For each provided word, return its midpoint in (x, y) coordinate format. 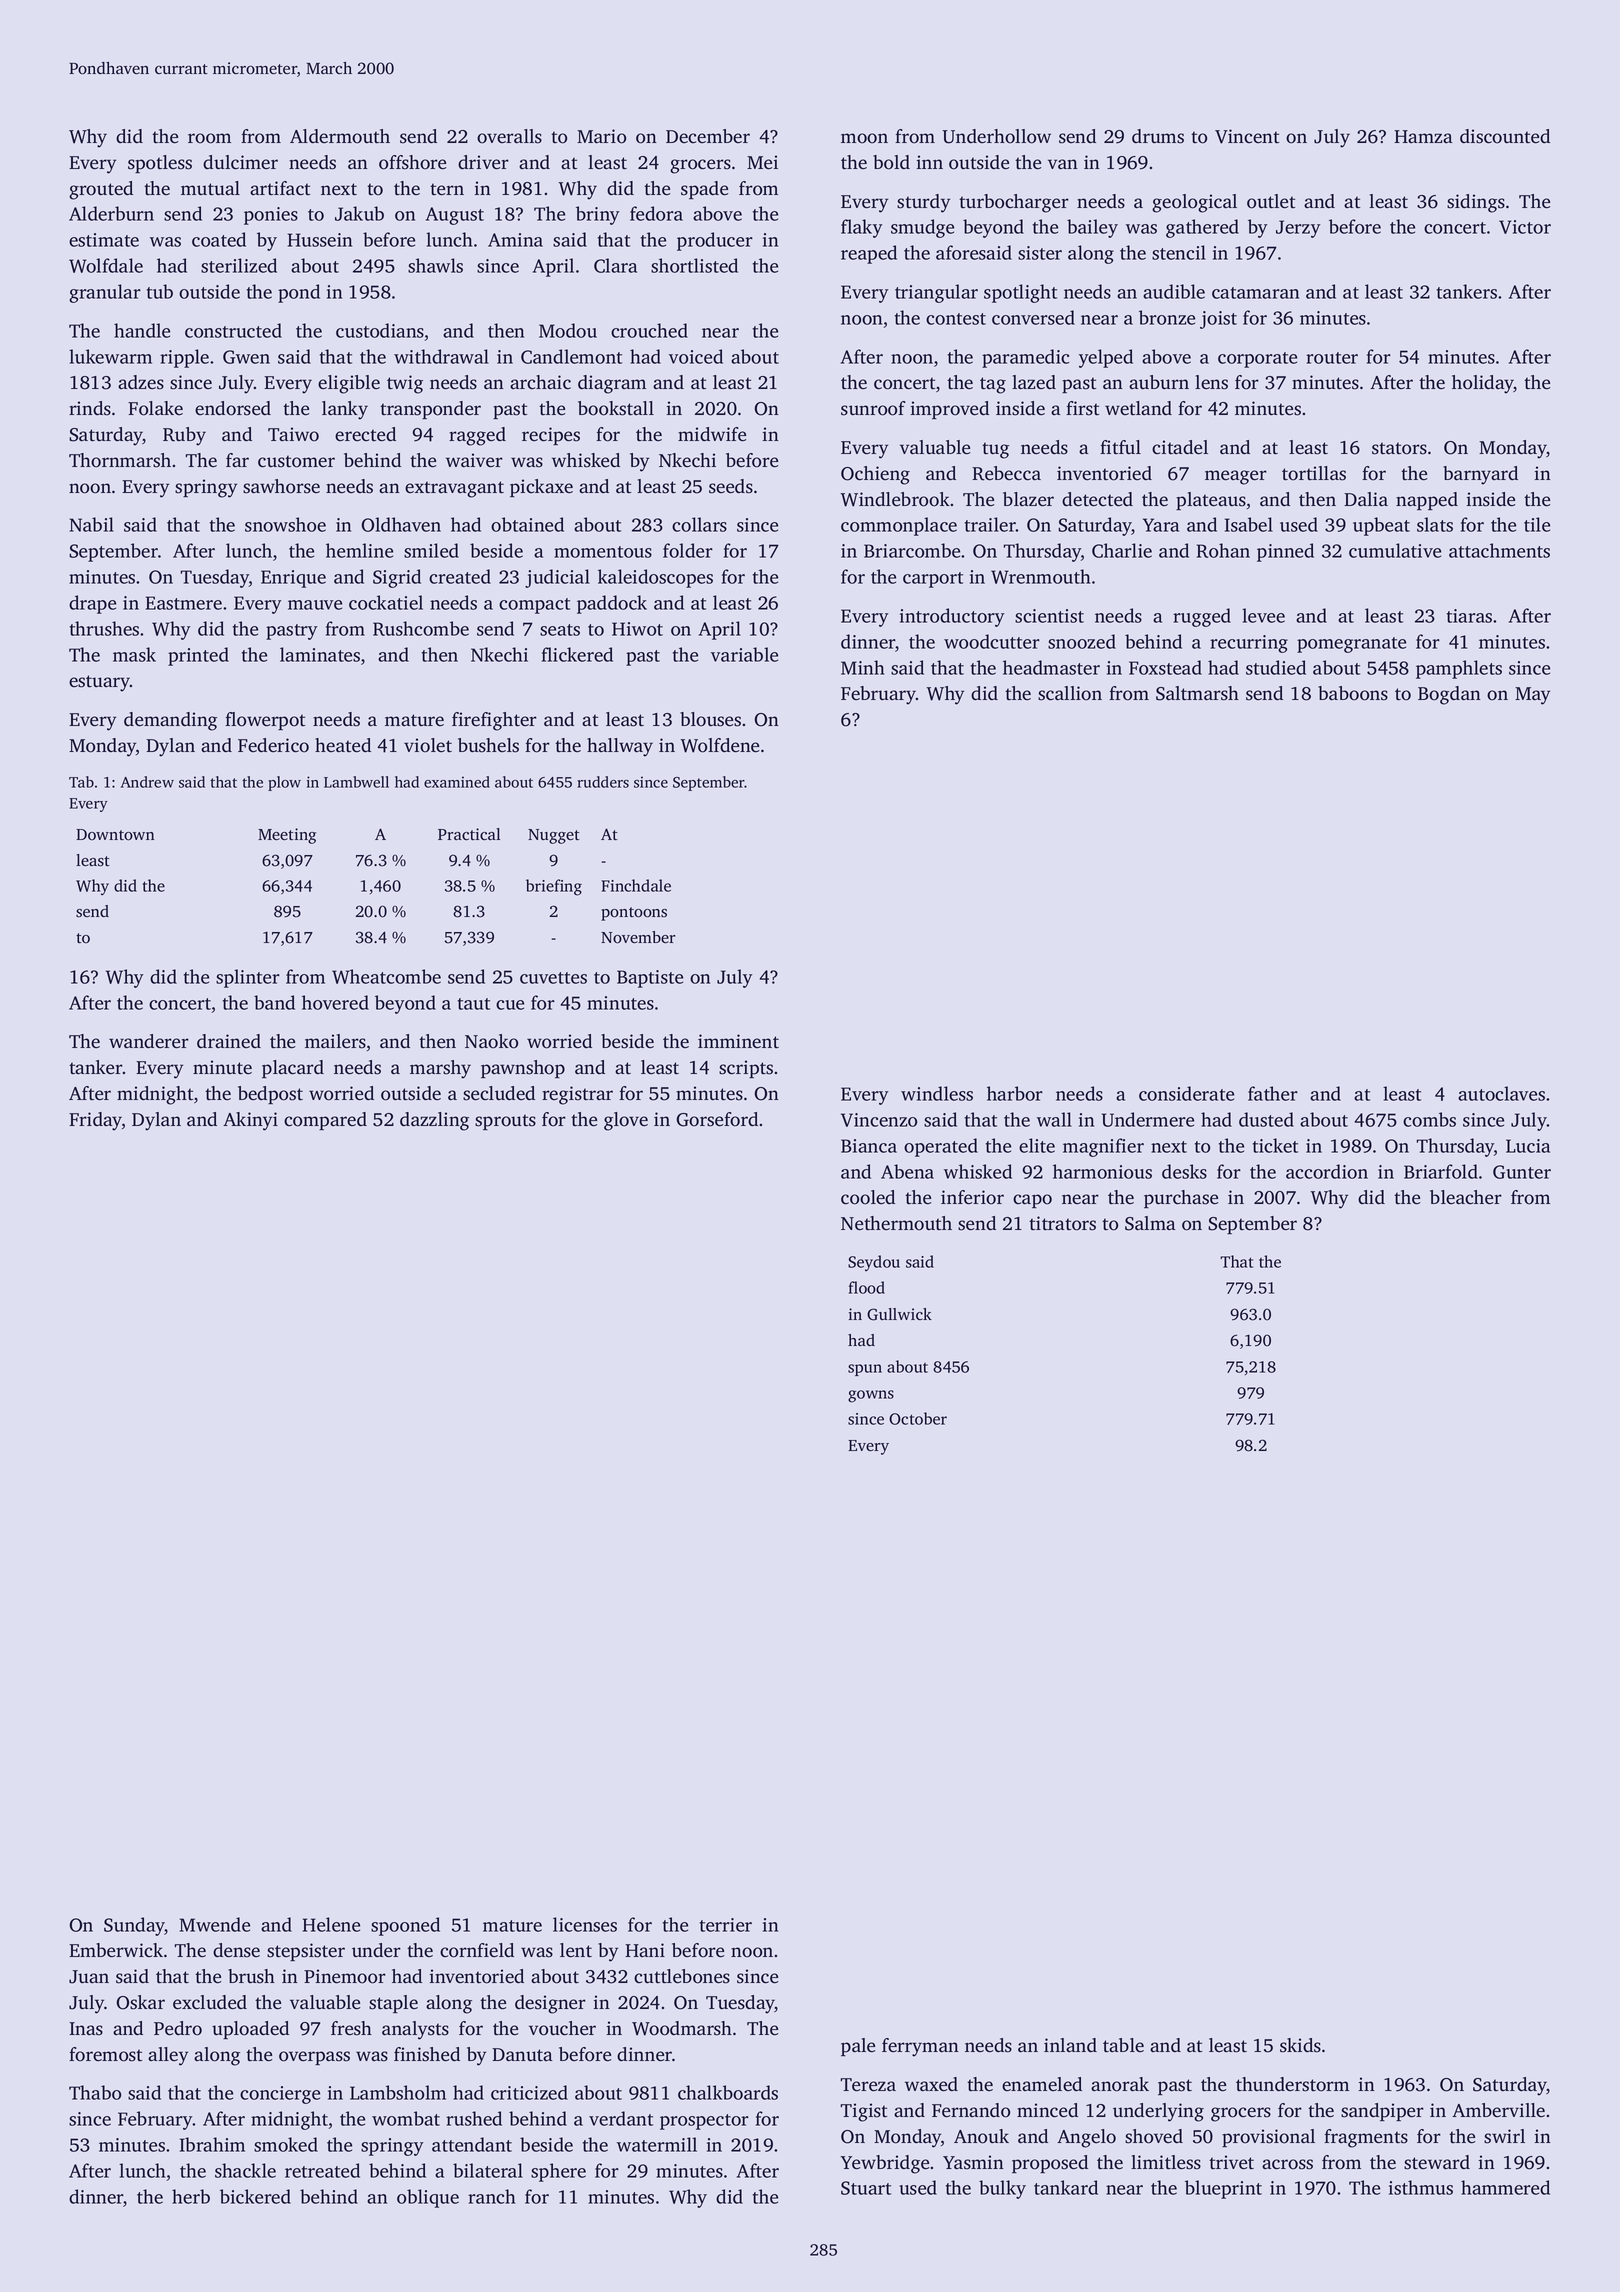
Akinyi (250, 1121)
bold (891, 162)
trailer (990, 524)
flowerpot (265, 721)
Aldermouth (340, 136)
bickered (255, 2196)
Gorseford (717, 1119)
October (918, 1418)
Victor (1525, 227)
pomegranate (1351, 645)
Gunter (1522, 1172)
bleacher (1466, 1197)
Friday (95, 1121)
